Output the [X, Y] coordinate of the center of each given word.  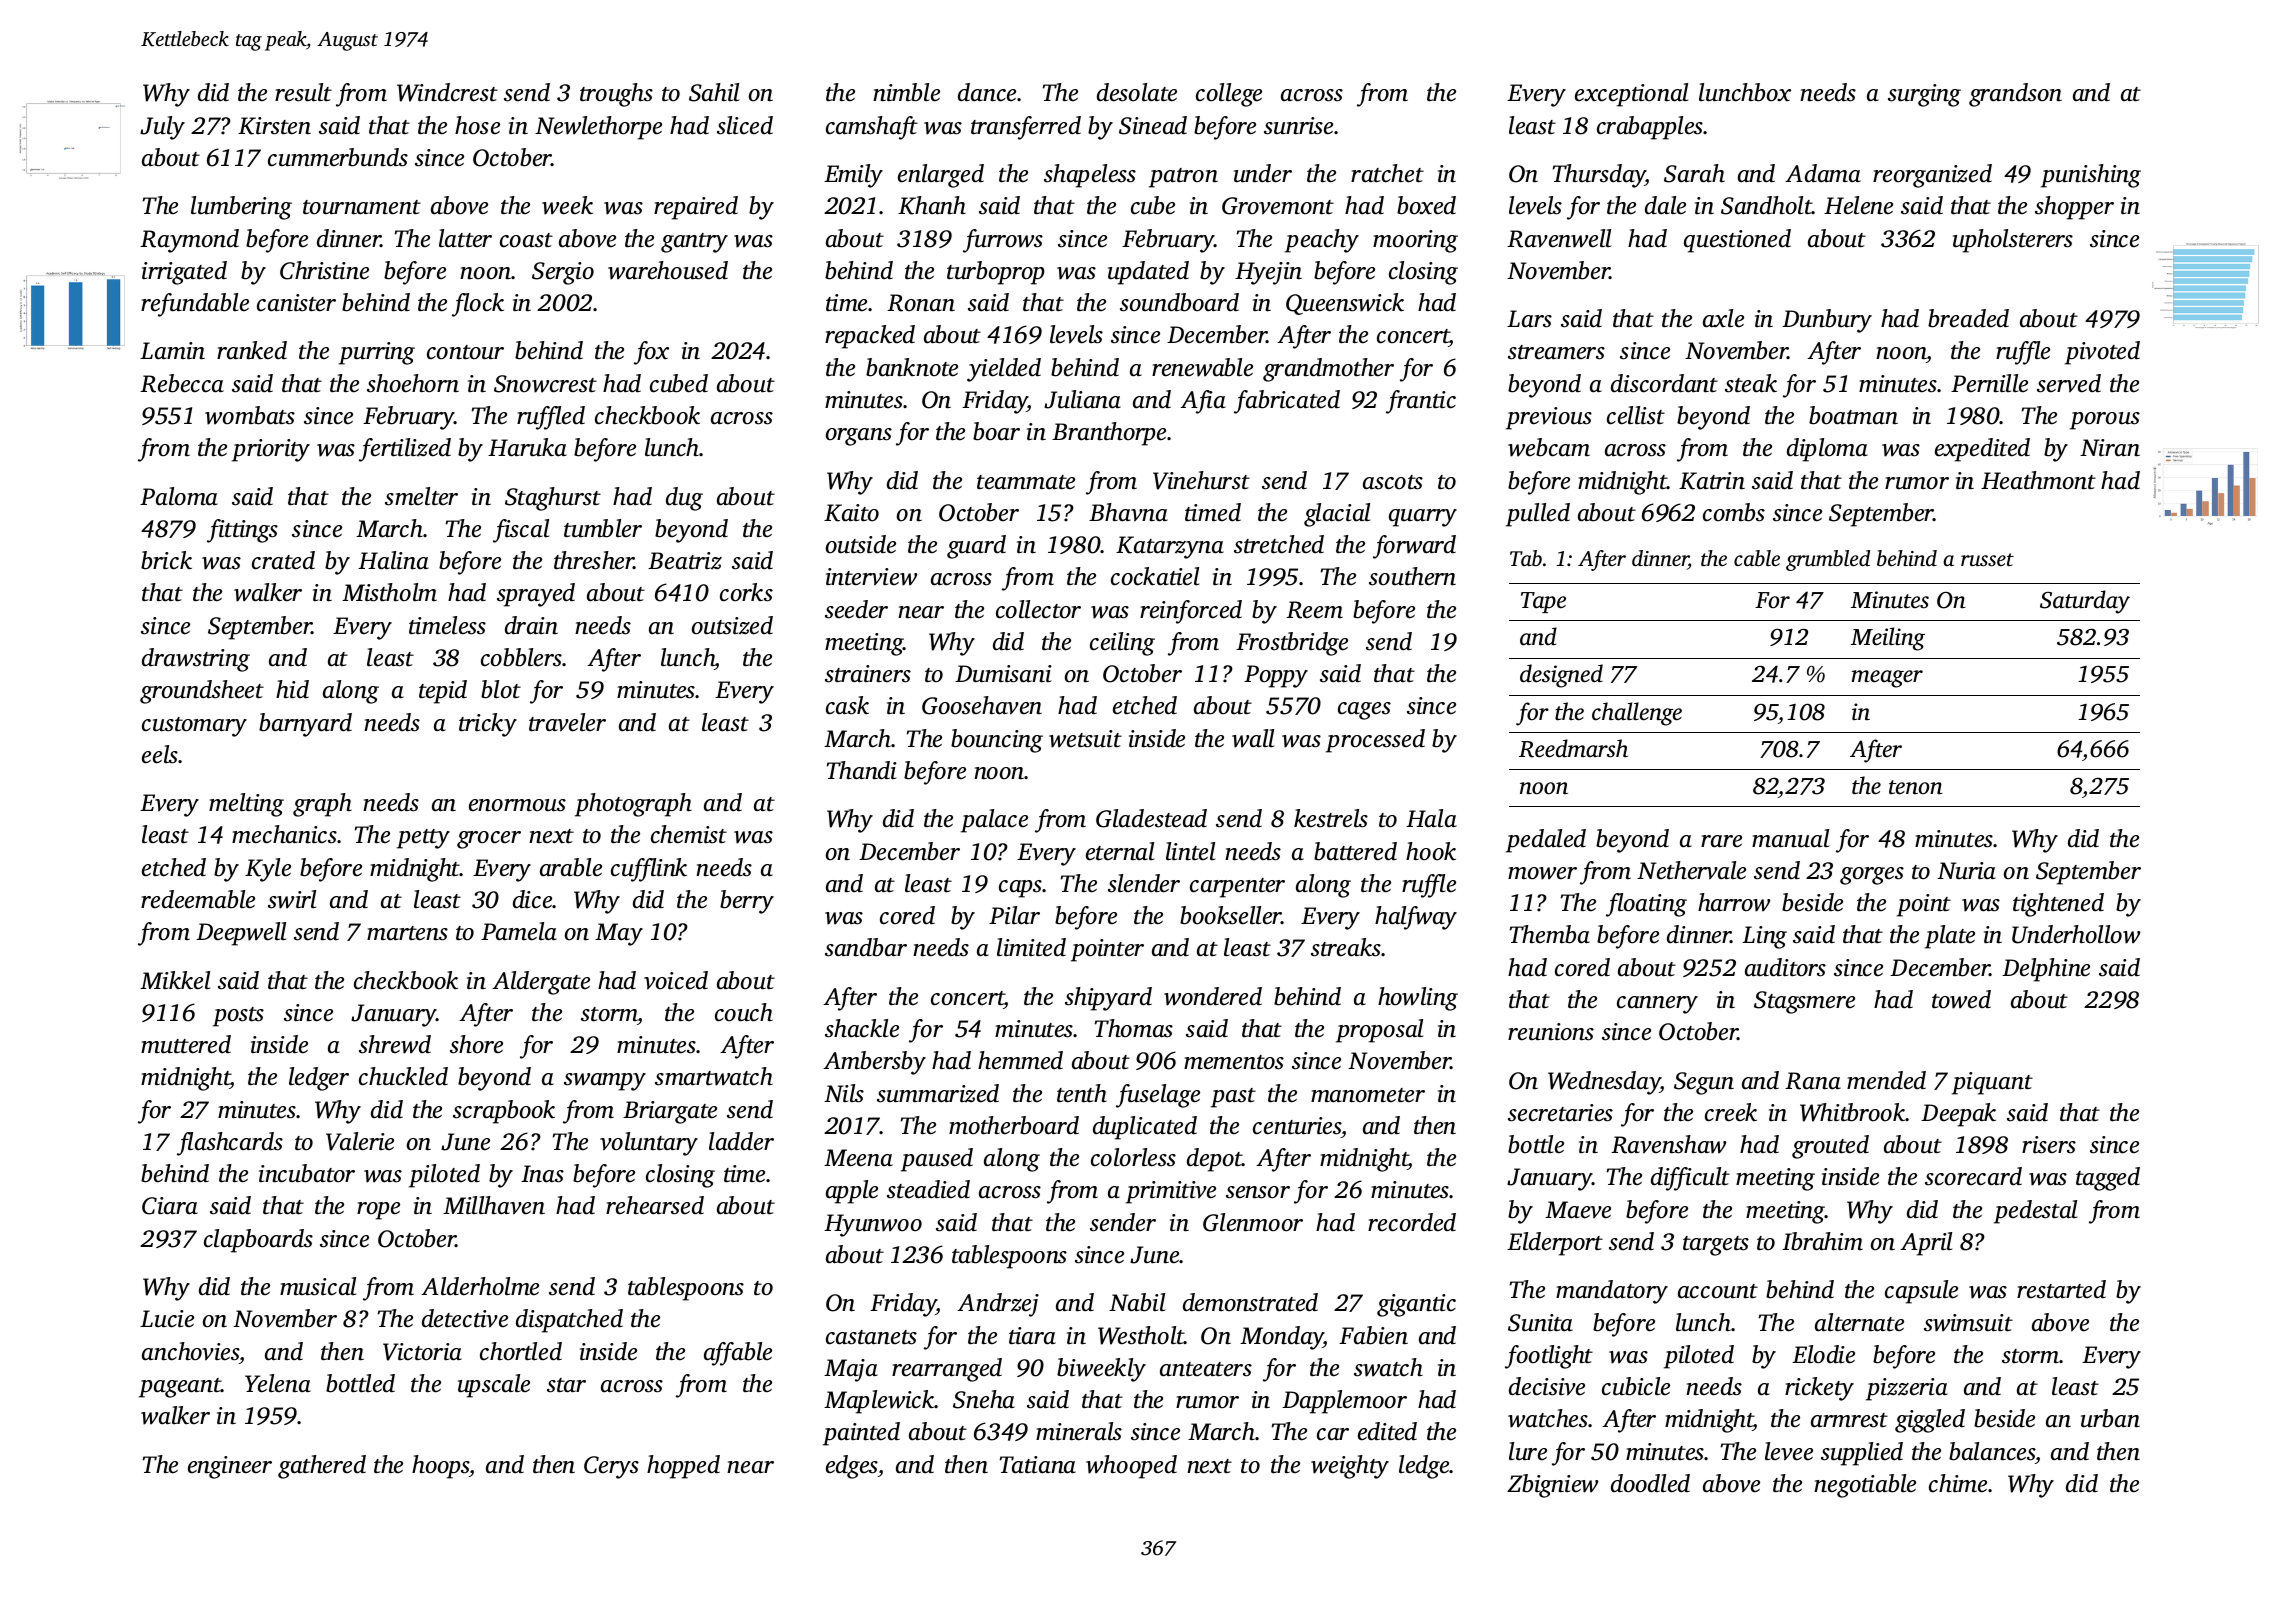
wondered [1213, 996]
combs [1734, 512]
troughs [616, 95]
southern [1412, 576]
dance [988, 92]
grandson [2015, 95]
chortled [521, 1351]
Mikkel [175, 980]
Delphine [2046, 970]
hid [292, 689]
